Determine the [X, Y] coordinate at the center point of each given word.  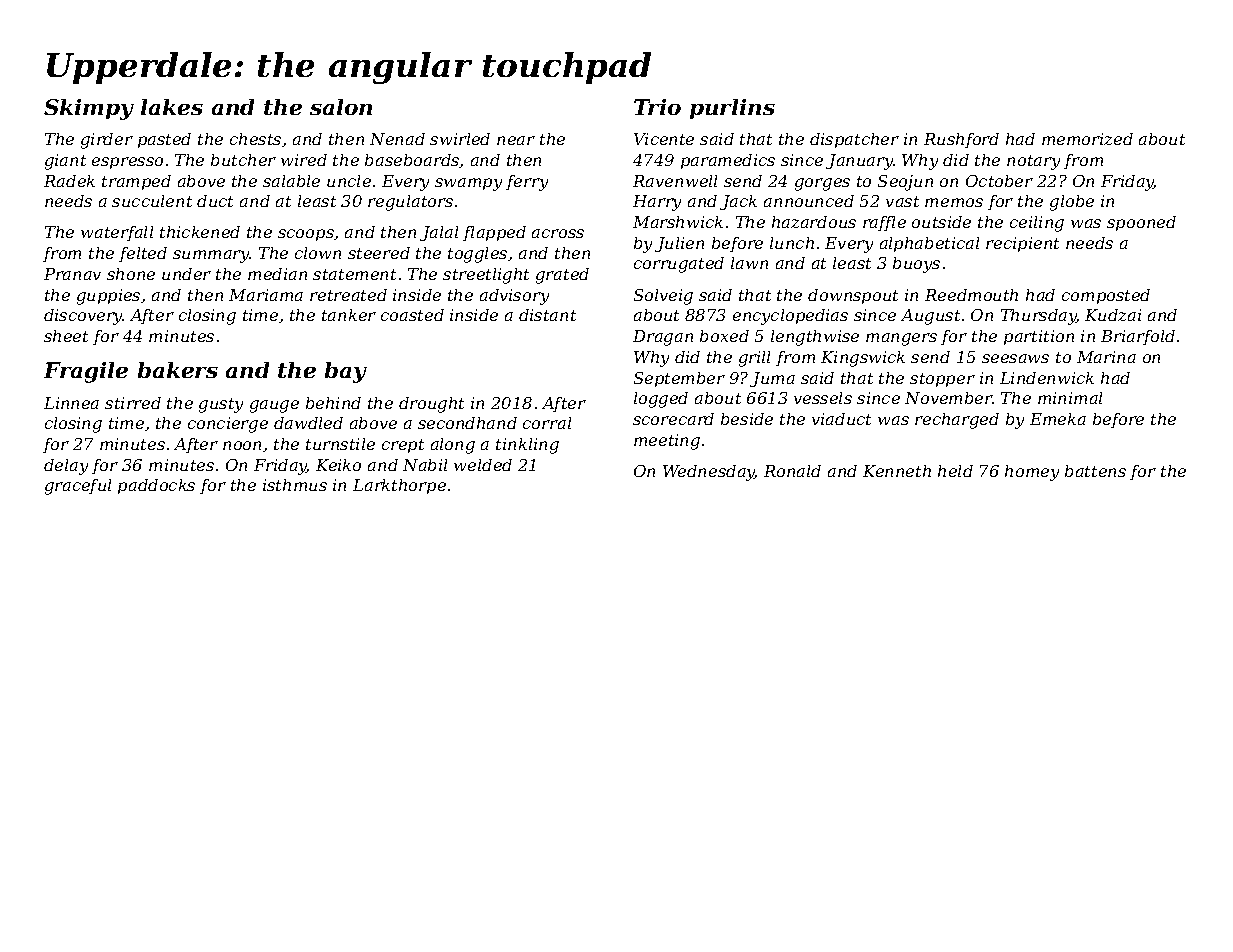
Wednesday [709, 473]
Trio [657, 107]
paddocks [156, 486]
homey [1032, 473]
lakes [172, 107]
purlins [732, 109]
